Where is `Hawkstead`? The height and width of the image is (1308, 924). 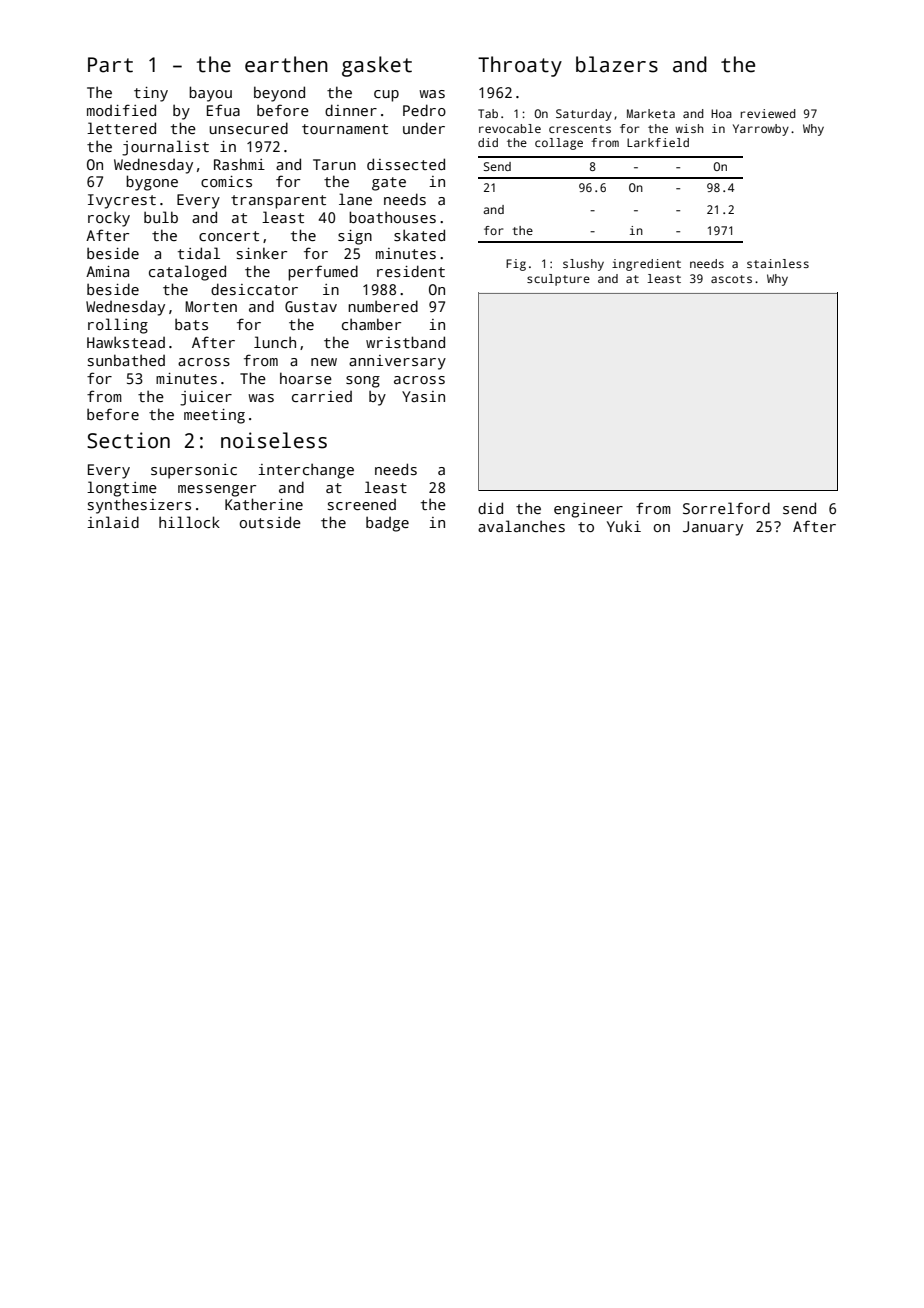 Hawkstead is located at coordinates (126, 342).
